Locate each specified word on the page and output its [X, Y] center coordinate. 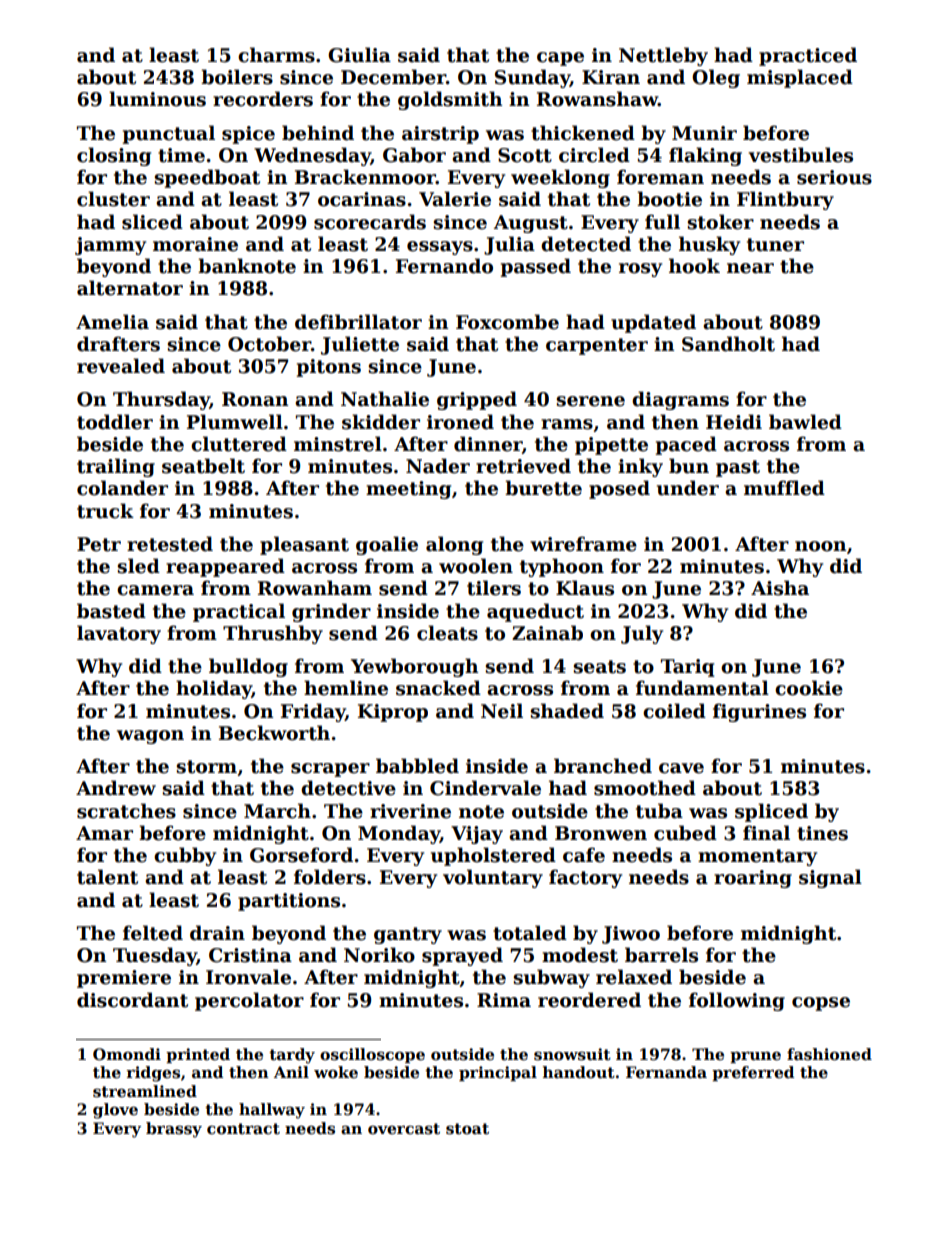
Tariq [688, 668]
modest [580, 955]
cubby [185, 856]
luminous [157, 99]
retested [170, 544]
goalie [387, 545]
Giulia [359, 55]
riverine [410, 811]
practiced [808, 56]
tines [822, 833]
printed [198, 1055]
